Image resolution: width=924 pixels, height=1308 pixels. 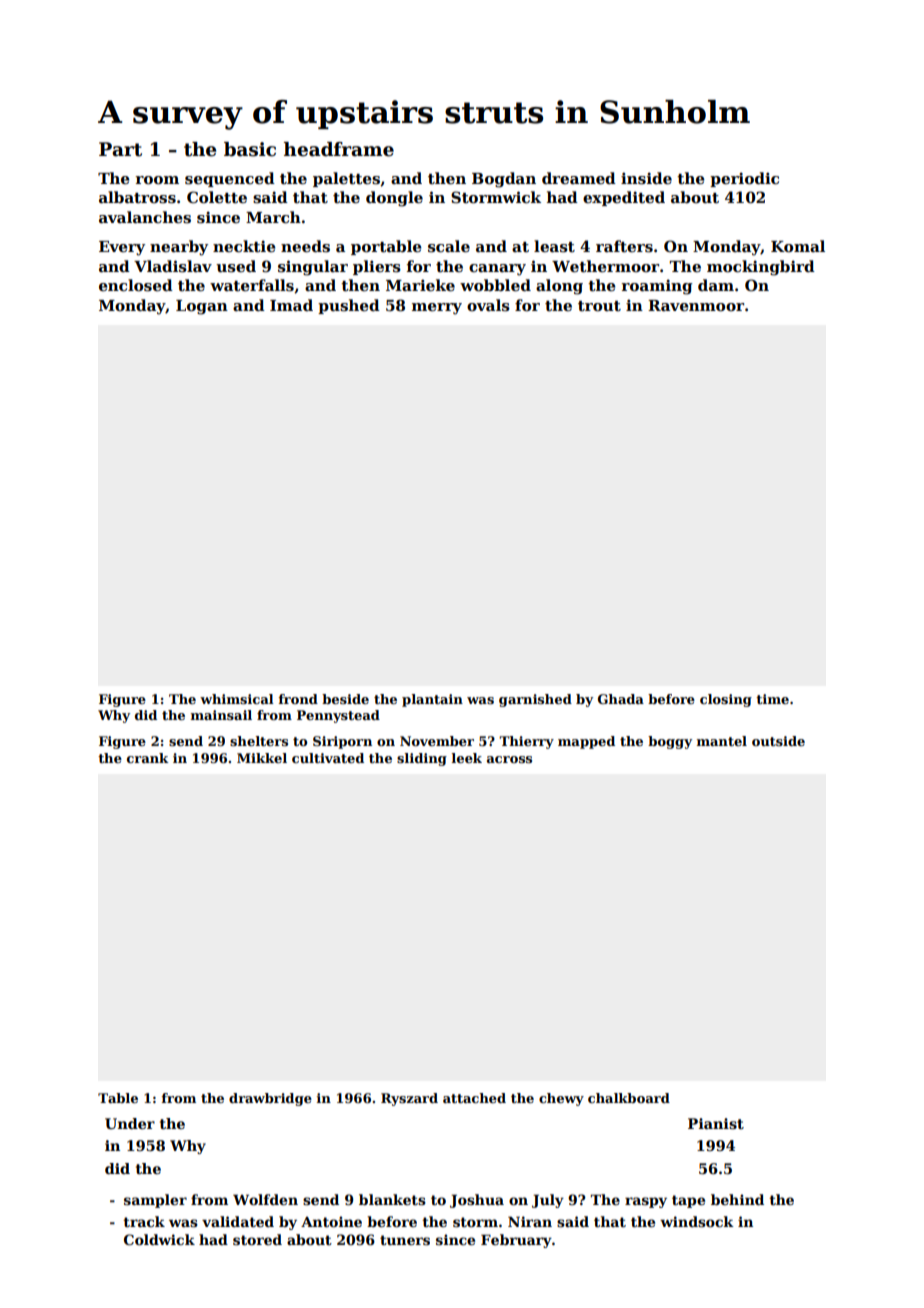 I want to click on periodic, so click(x=744, y=179).
